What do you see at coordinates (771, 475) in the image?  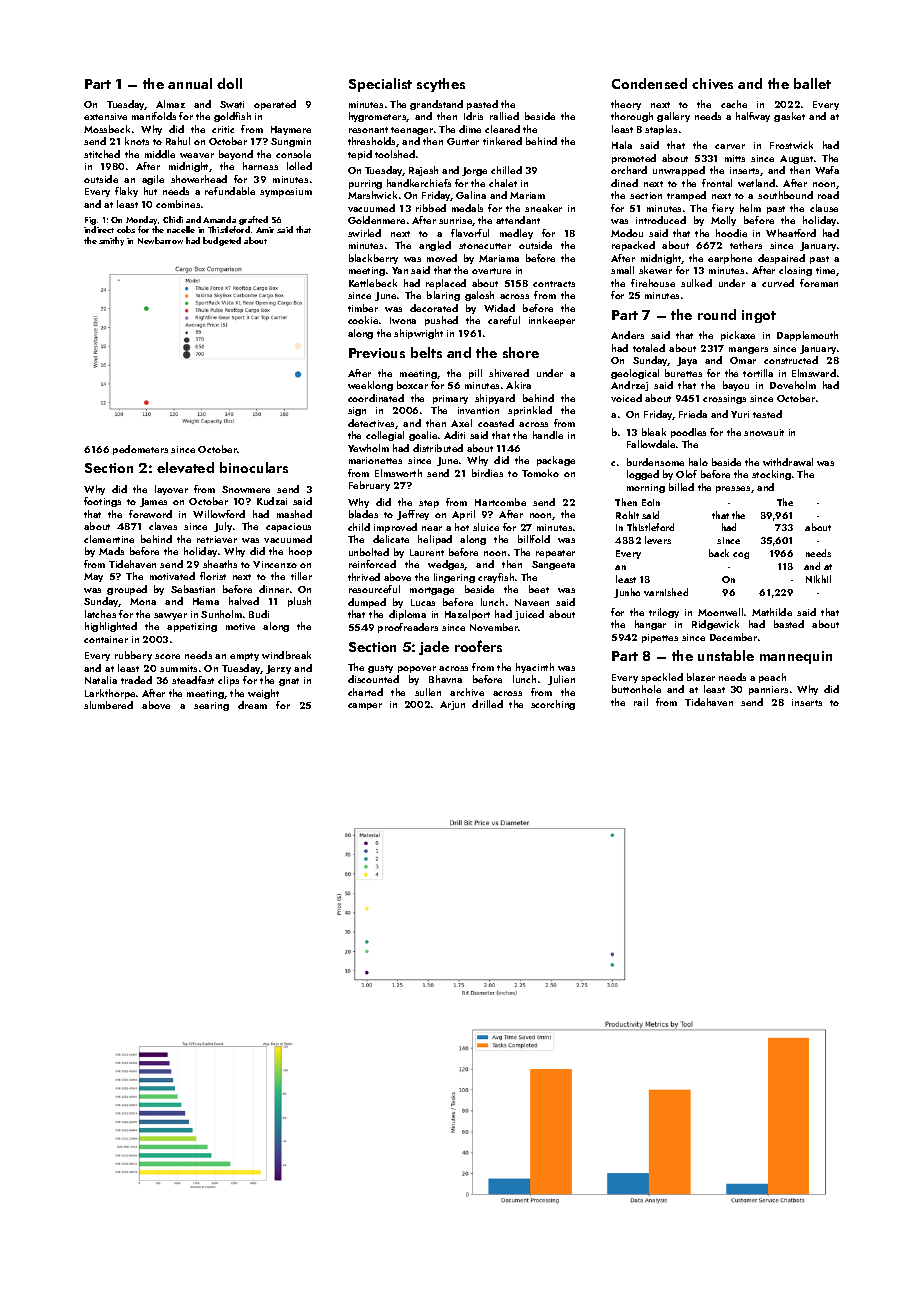 I see `stocking` at bounding box center [771, 475].
